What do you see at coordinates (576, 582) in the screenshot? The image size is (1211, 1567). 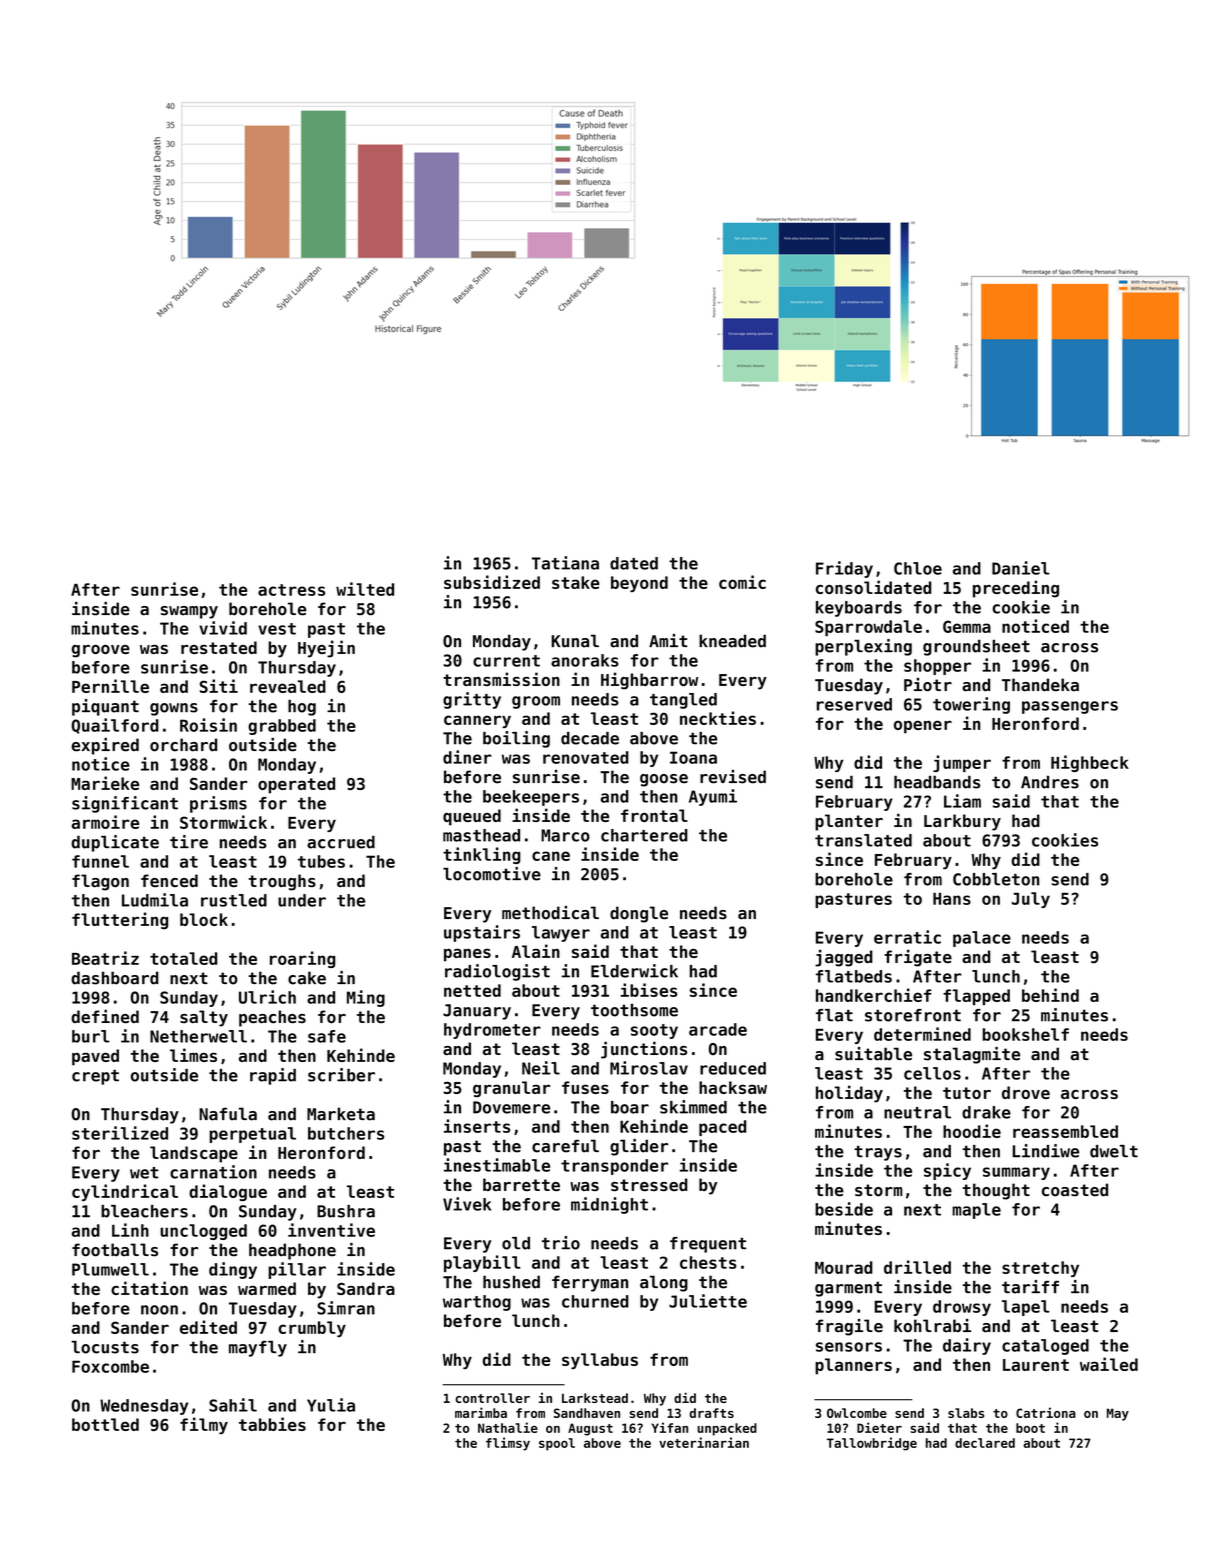 I see `stake` at bounding box center [576, 582].
